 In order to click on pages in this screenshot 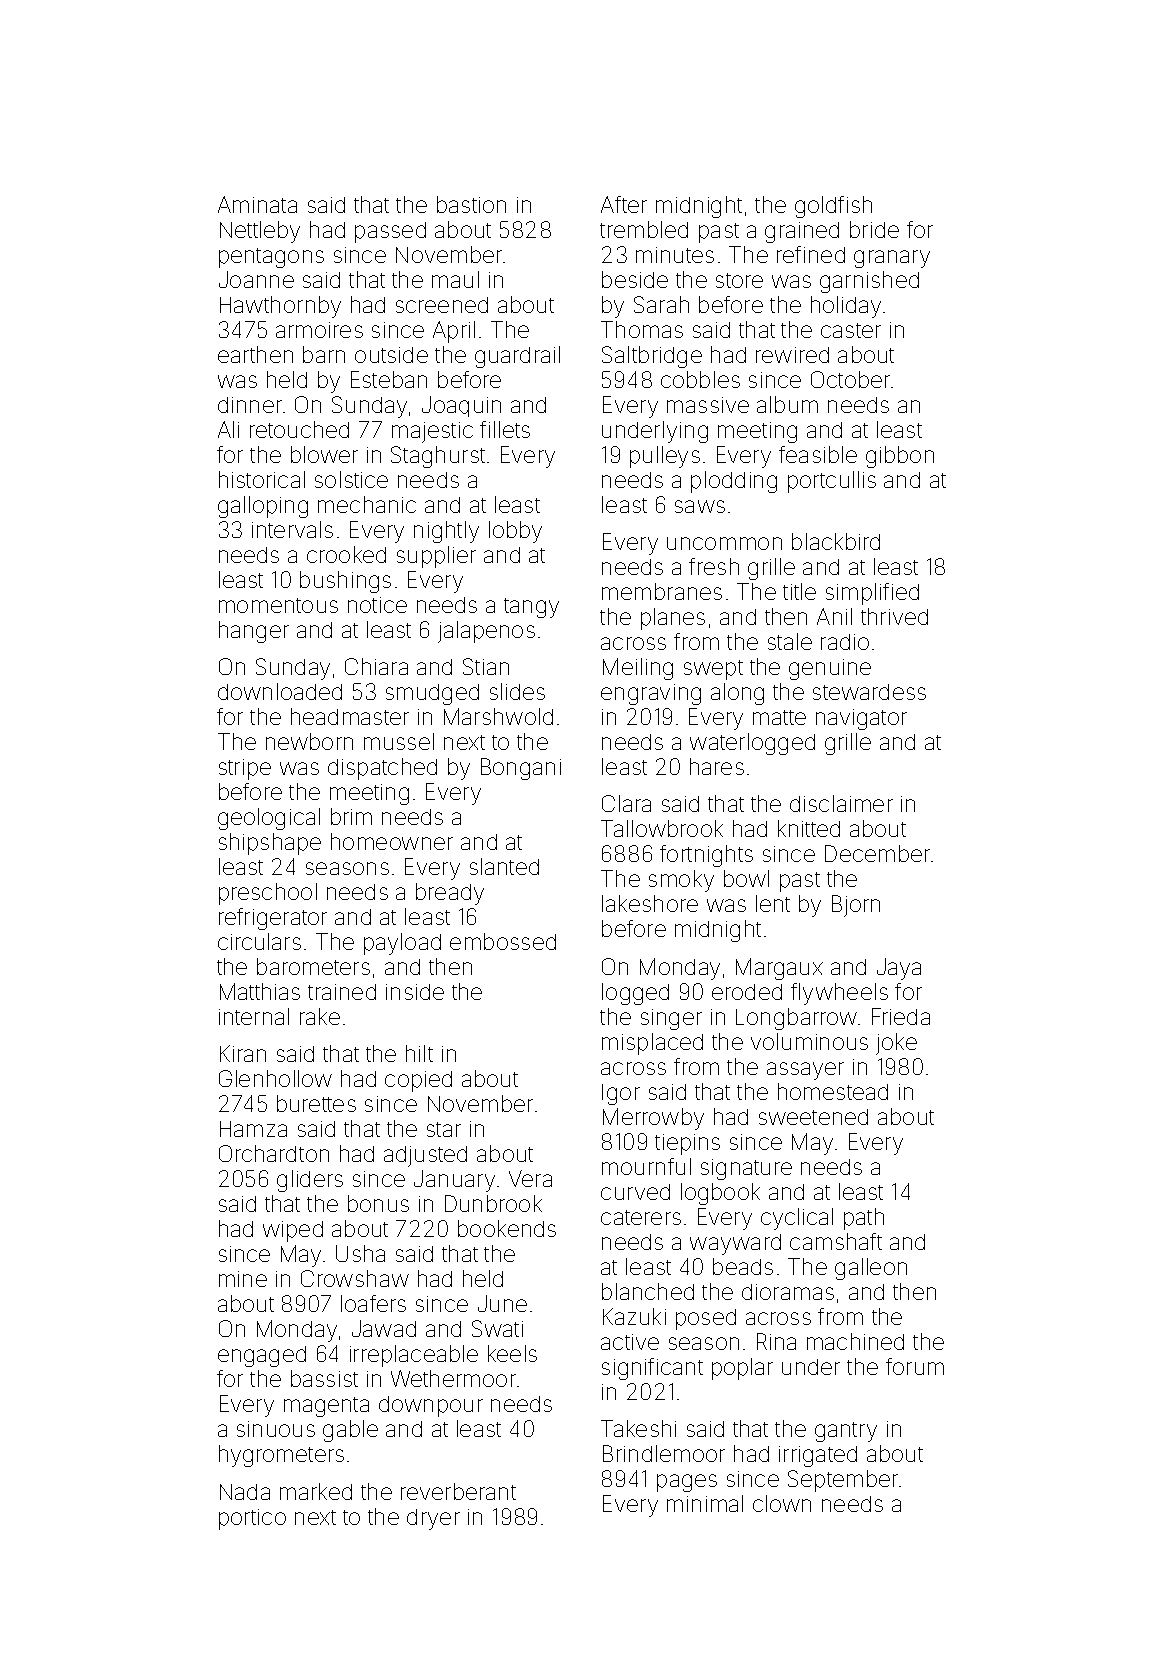, I will do `click(687, 1483)`.
